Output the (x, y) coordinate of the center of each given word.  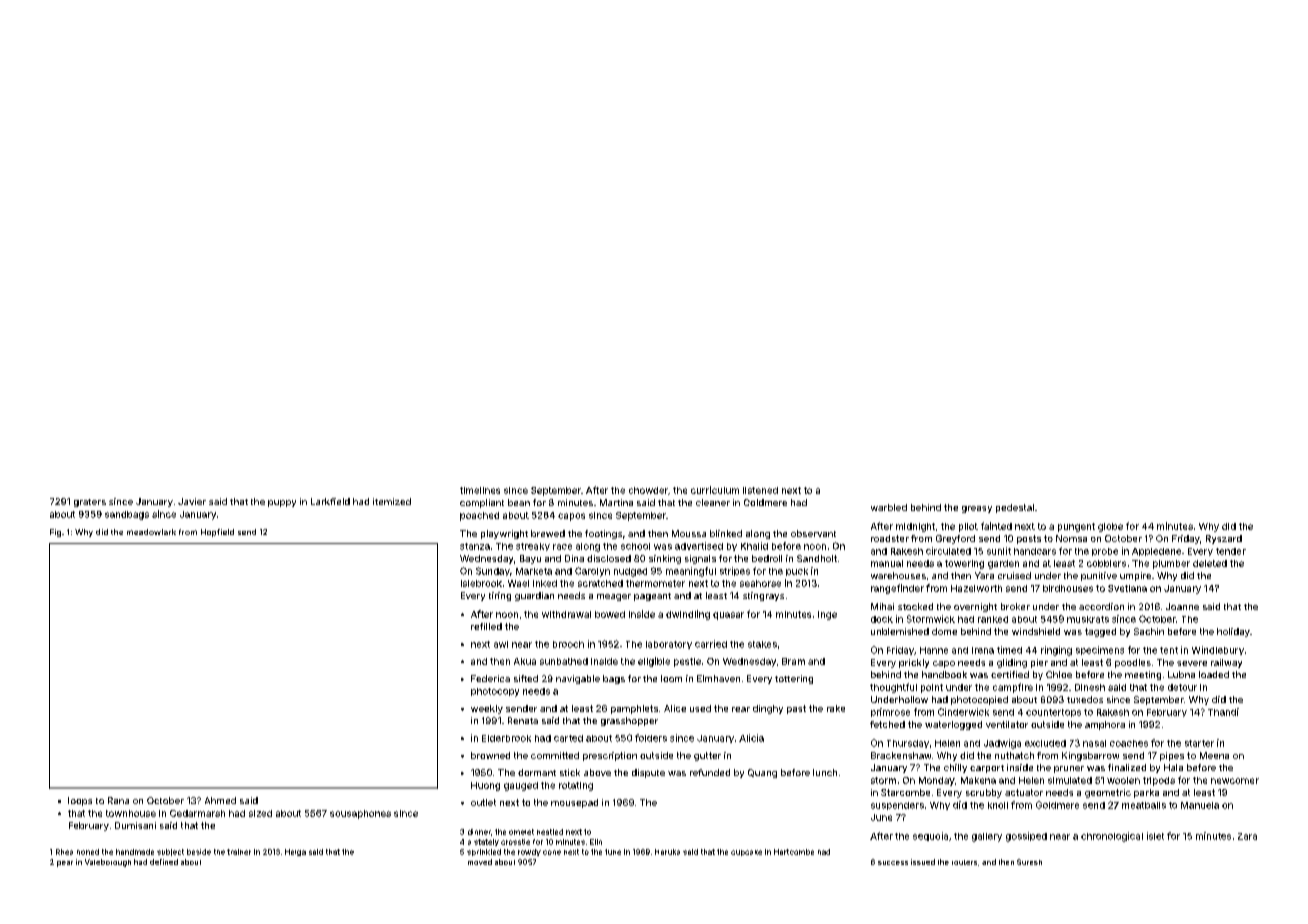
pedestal (1015, 508)
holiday (1233, 632)
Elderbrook (506, 738)
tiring (500, 596)
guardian (534, 596)
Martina (616, 502)
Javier (192, 501)
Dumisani (135, 825)
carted (568, 738)
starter (1199, 743)
